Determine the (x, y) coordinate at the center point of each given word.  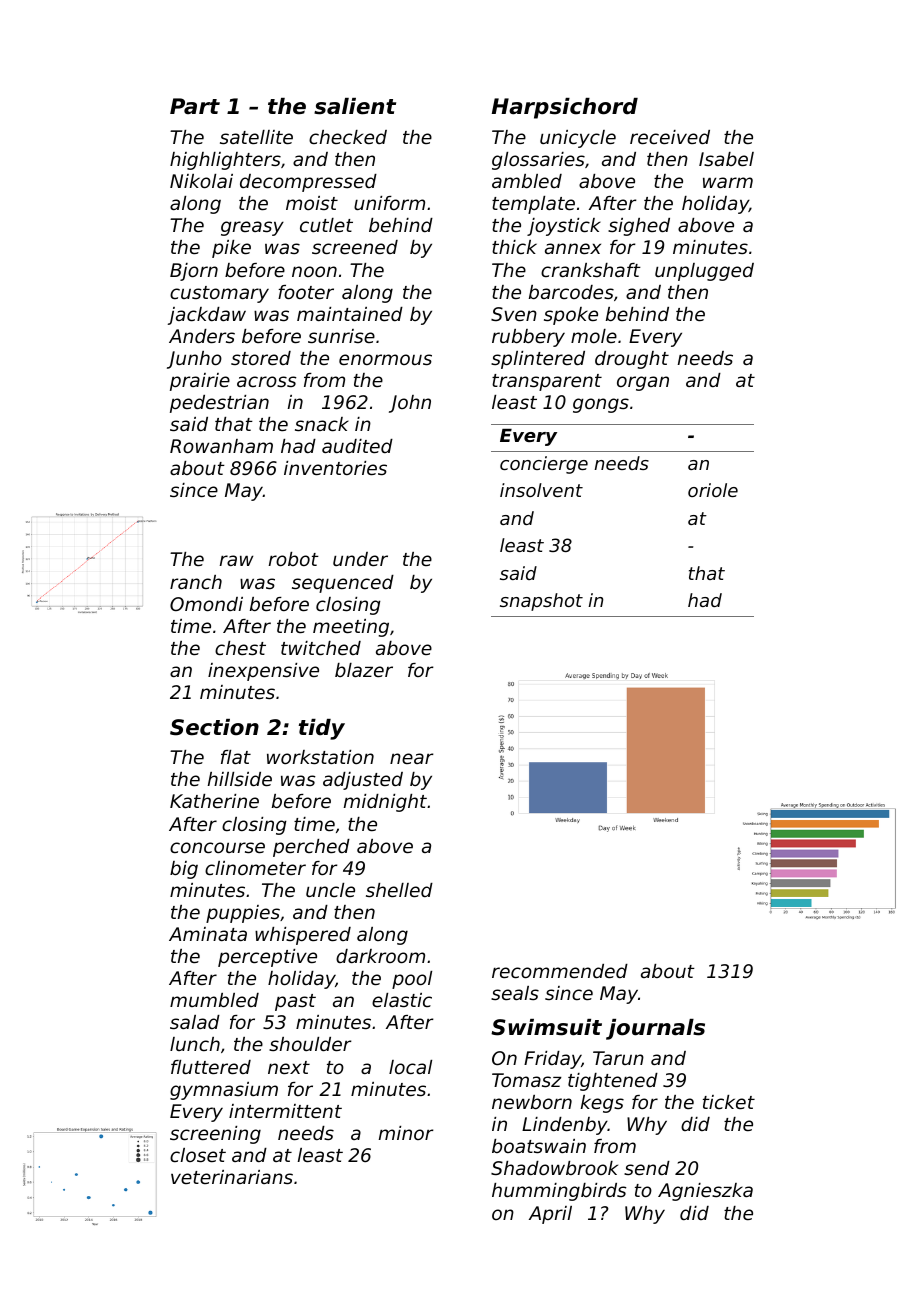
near (412, 758)
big (184, 870)
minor (406, 1133)
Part (195, 106)
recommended (560, 971)
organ (643, 383)
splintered (538, 360)
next (289, 1067)
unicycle (578, 139)
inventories (335, 468)
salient (355, 106)
